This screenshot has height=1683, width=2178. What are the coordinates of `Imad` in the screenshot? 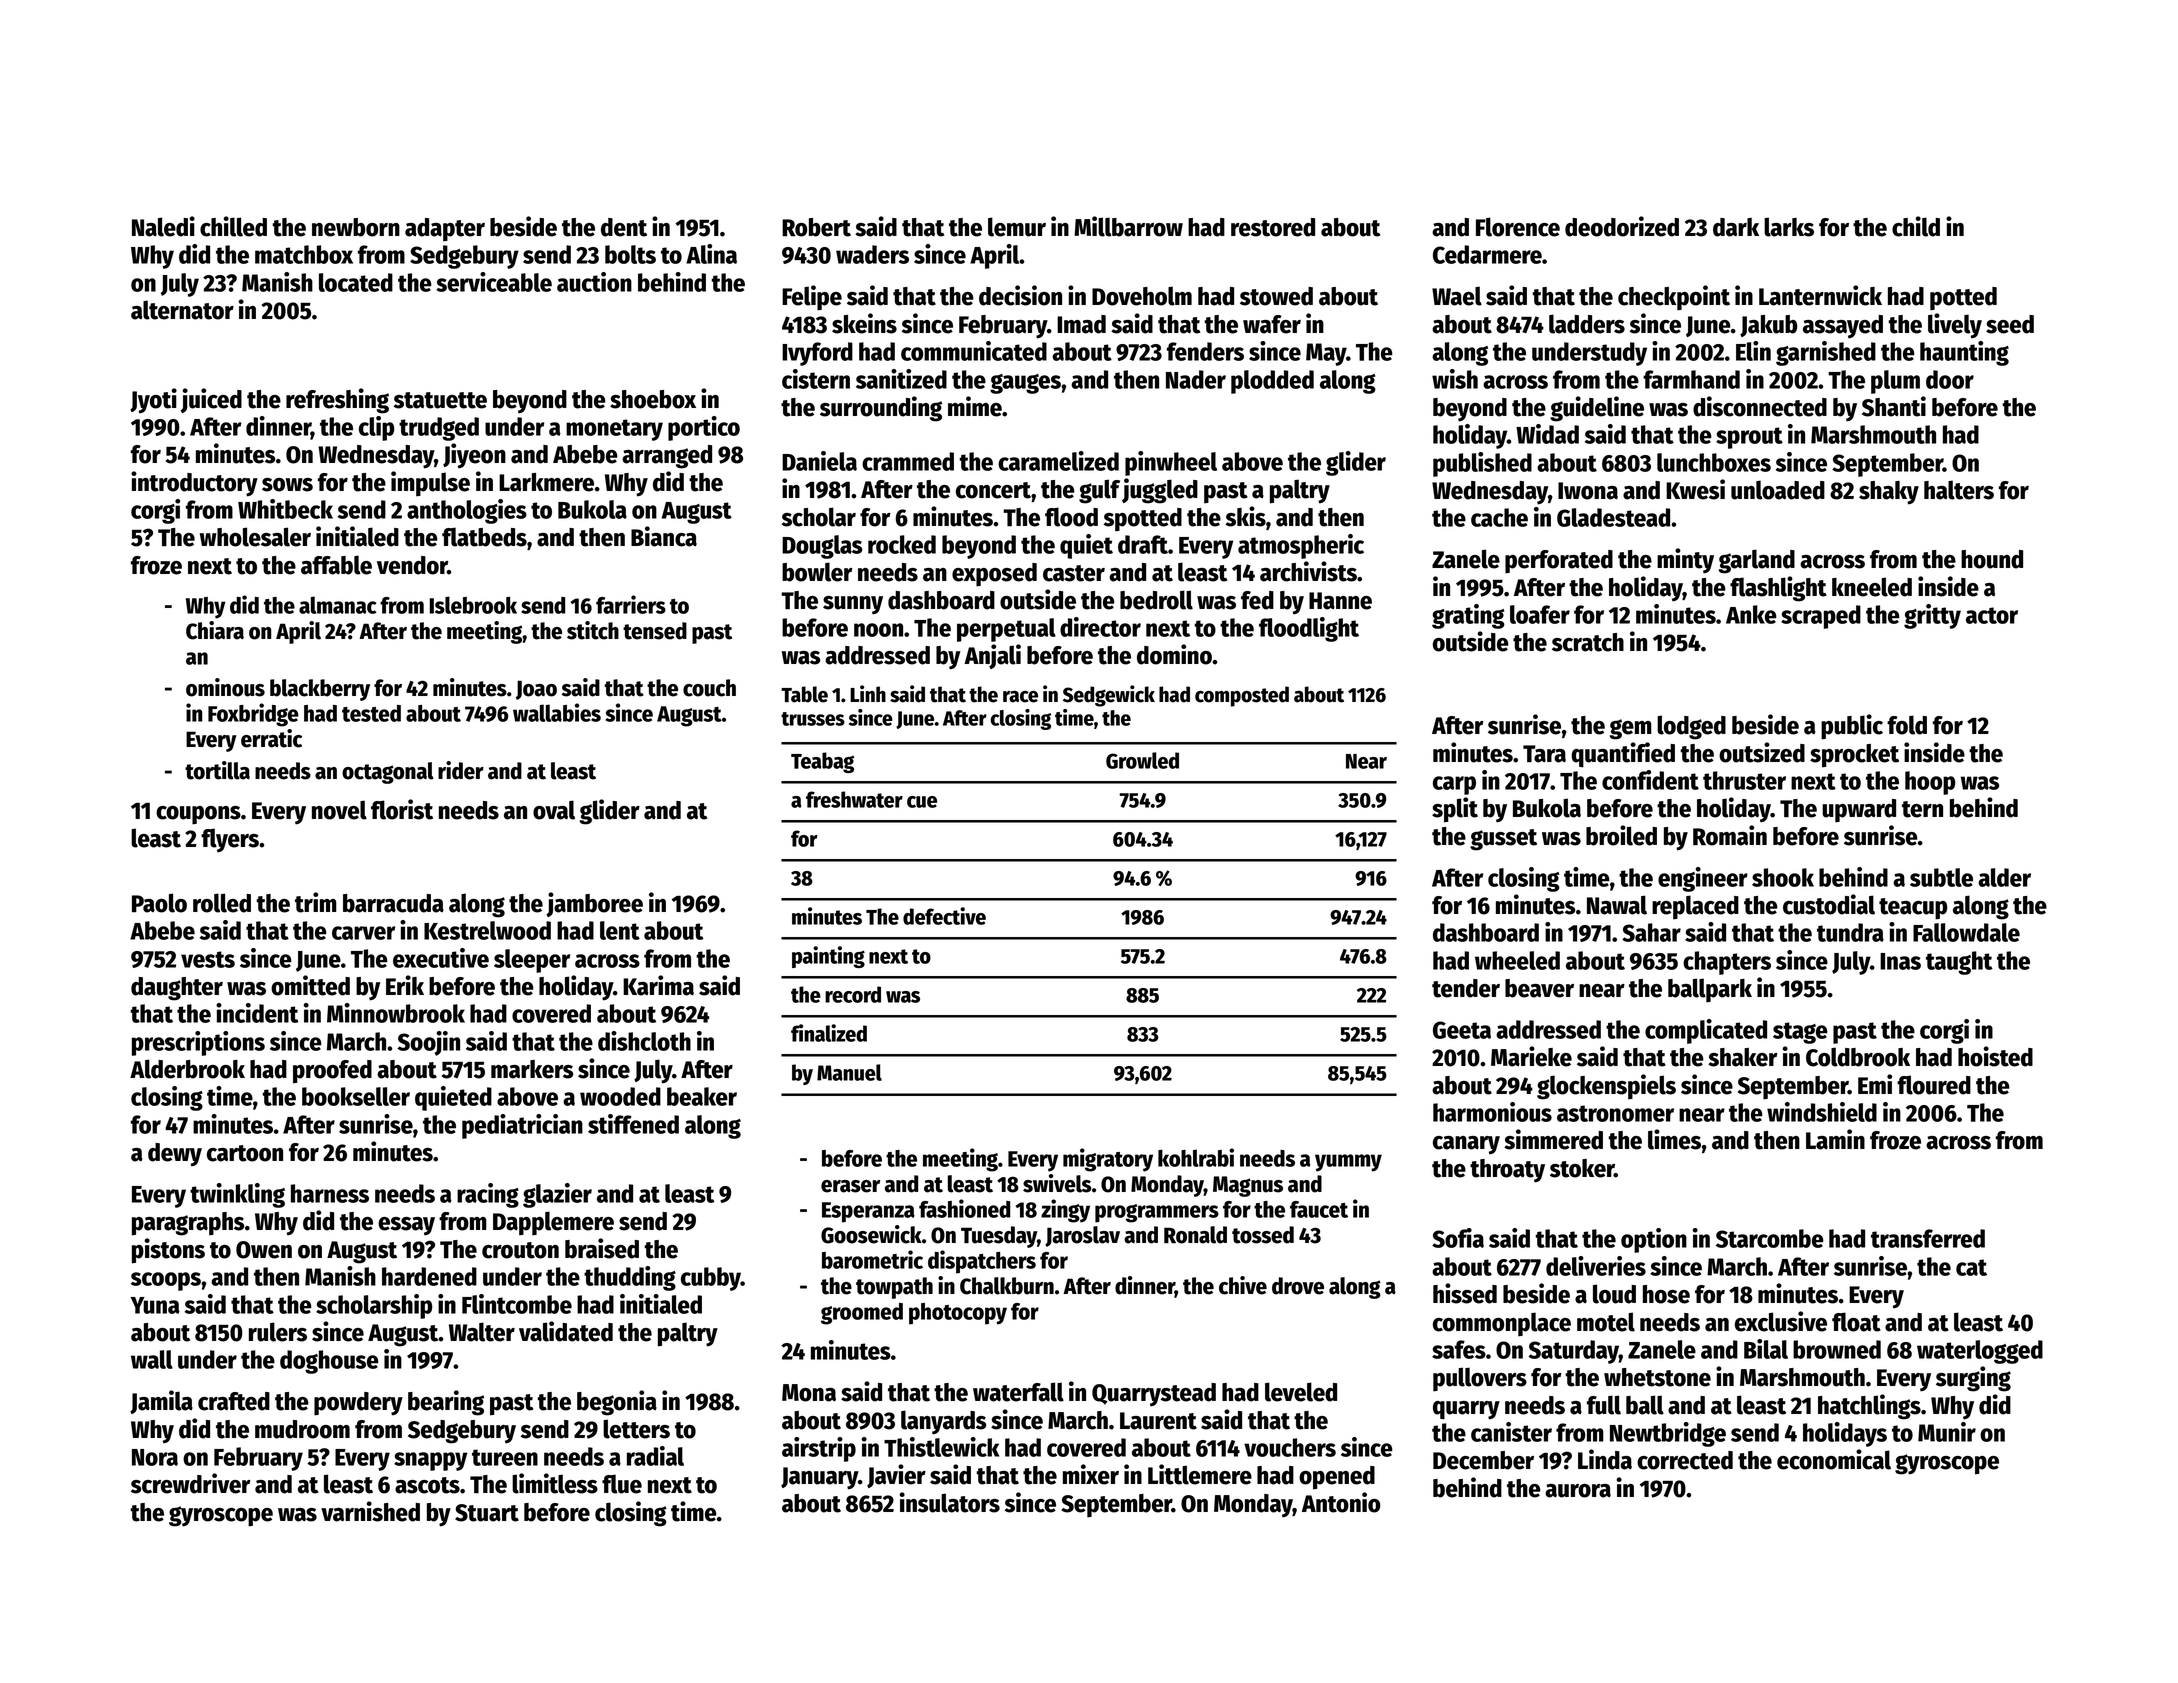 It's located at (1081, 324).
